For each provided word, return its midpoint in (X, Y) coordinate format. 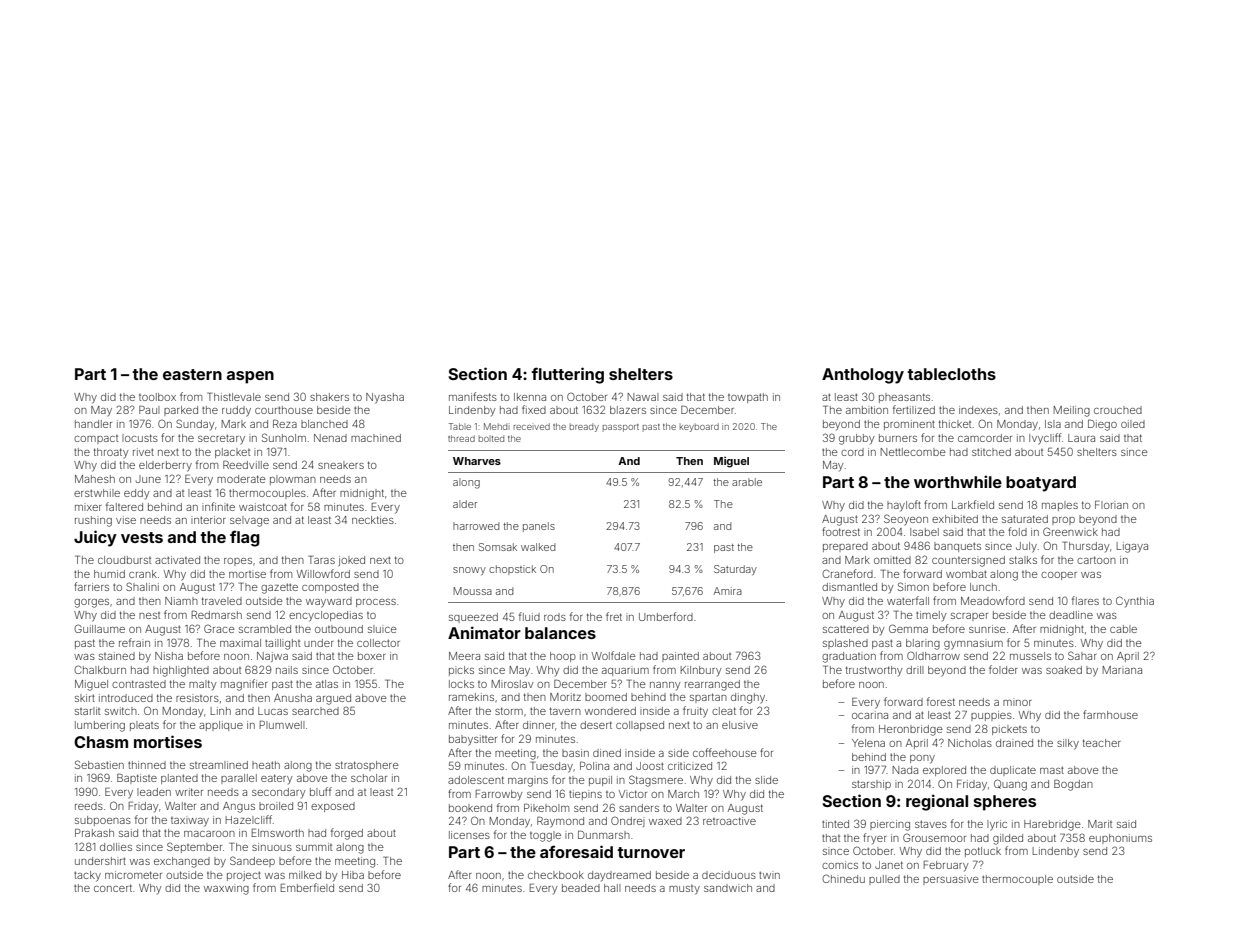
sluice (382, 629)
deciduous (729, 875)
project (244, 876)
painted (680, 657)
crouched (1118, 410)
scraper (969, 617)
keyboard (699, 427)
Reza (285, 424)
